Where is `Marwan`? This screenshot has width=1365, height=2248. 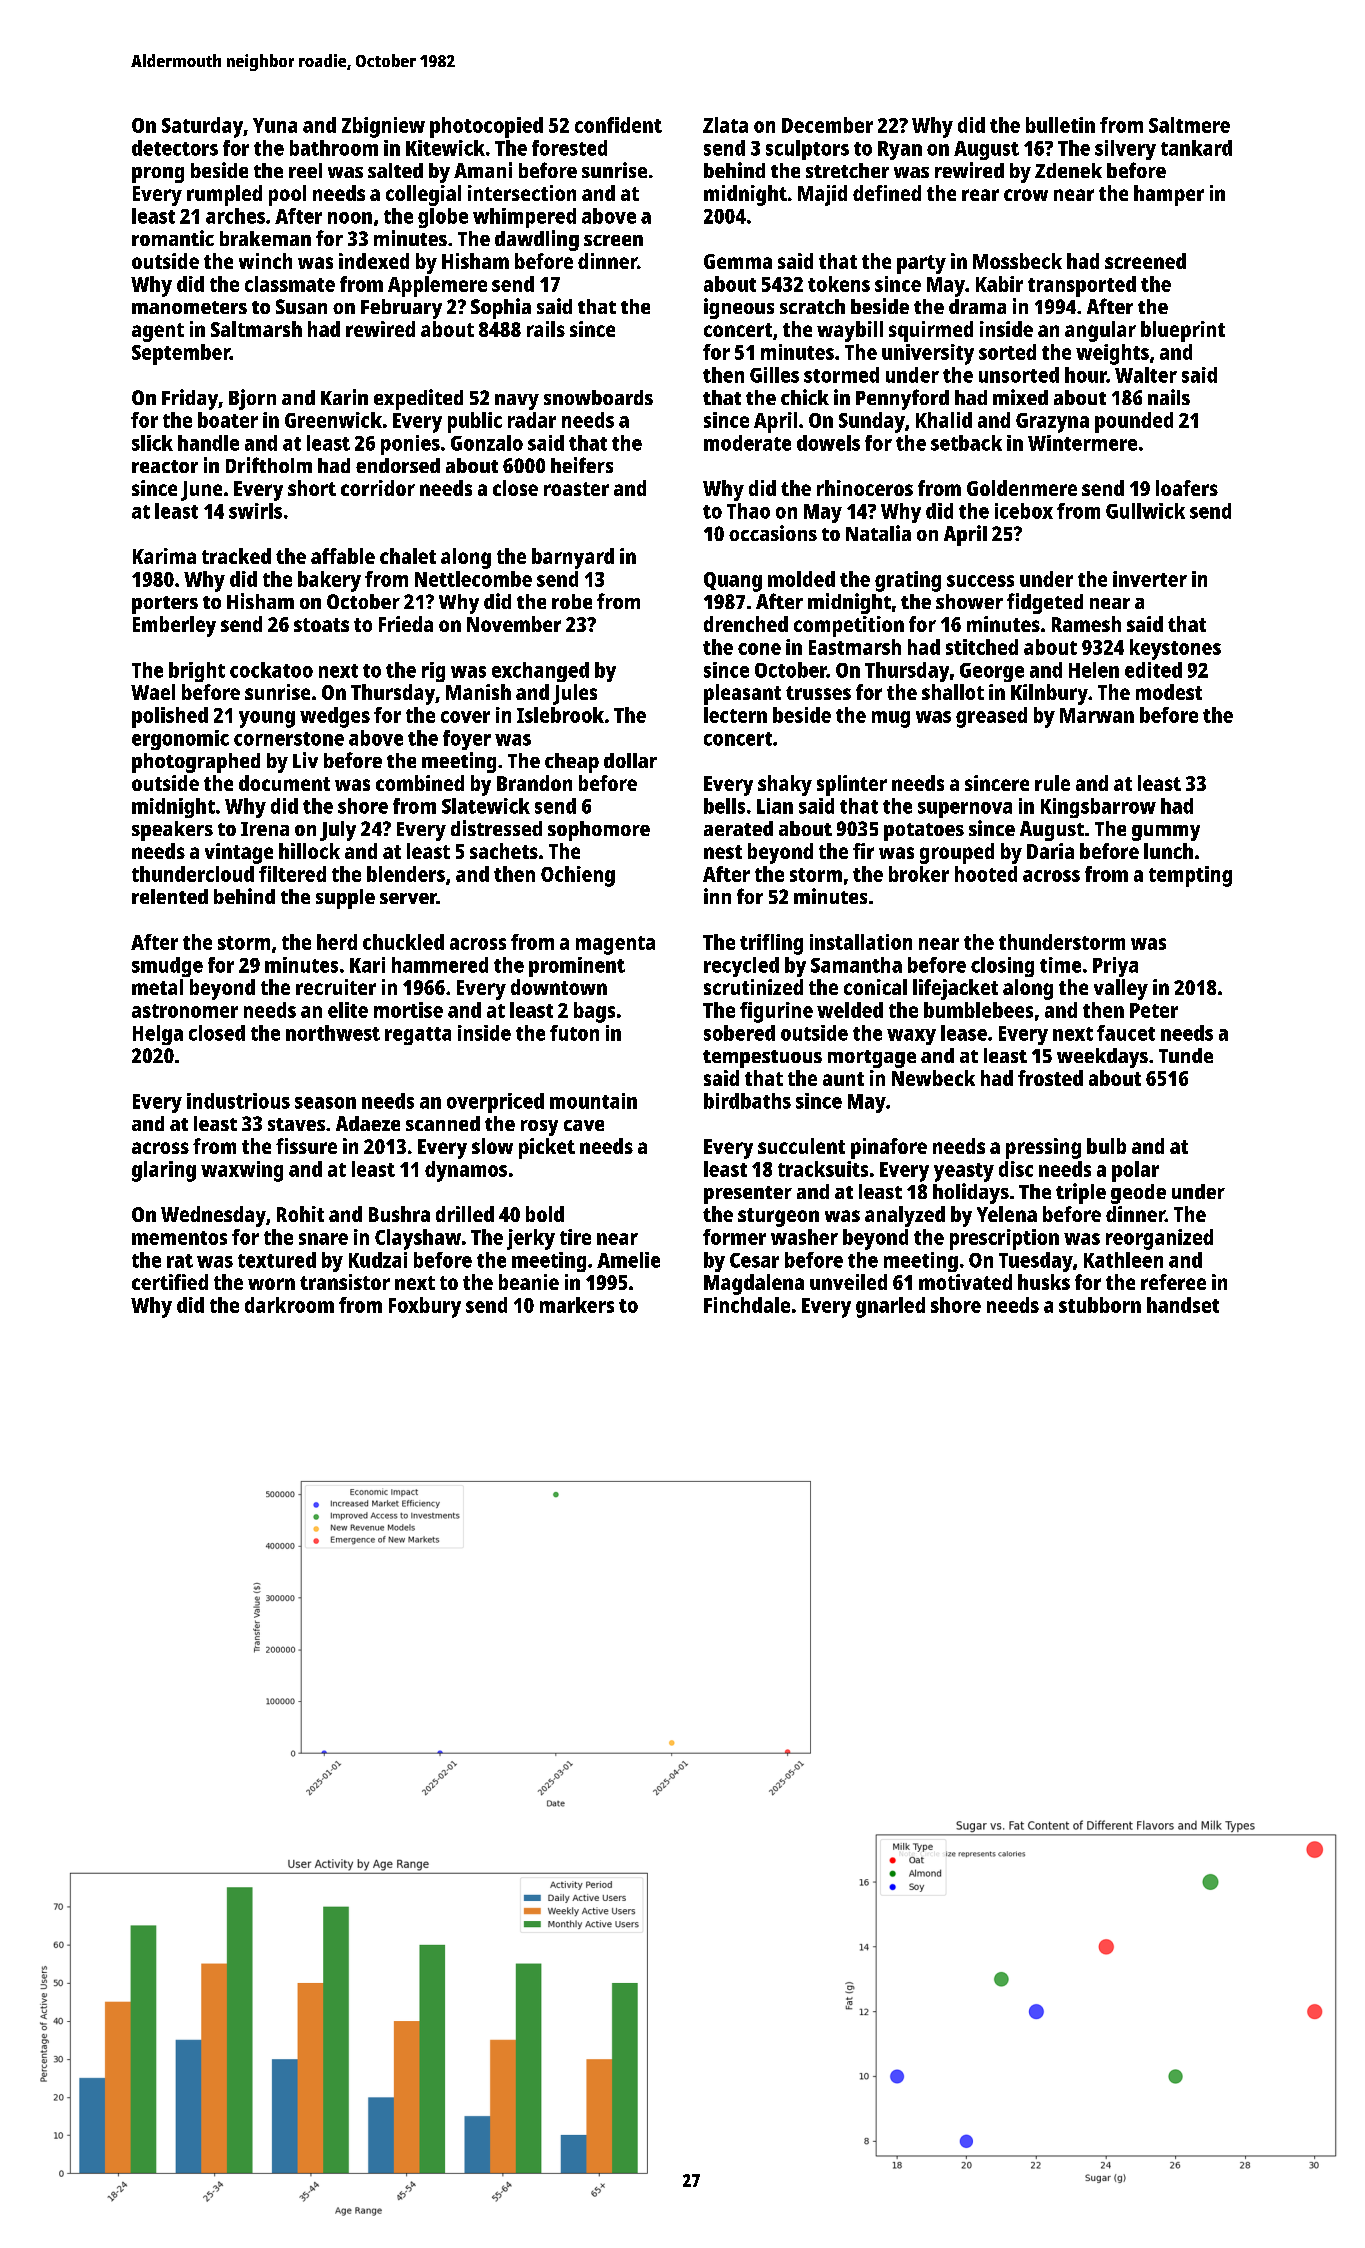 Marwan is located at coordinates (1097, 715).
